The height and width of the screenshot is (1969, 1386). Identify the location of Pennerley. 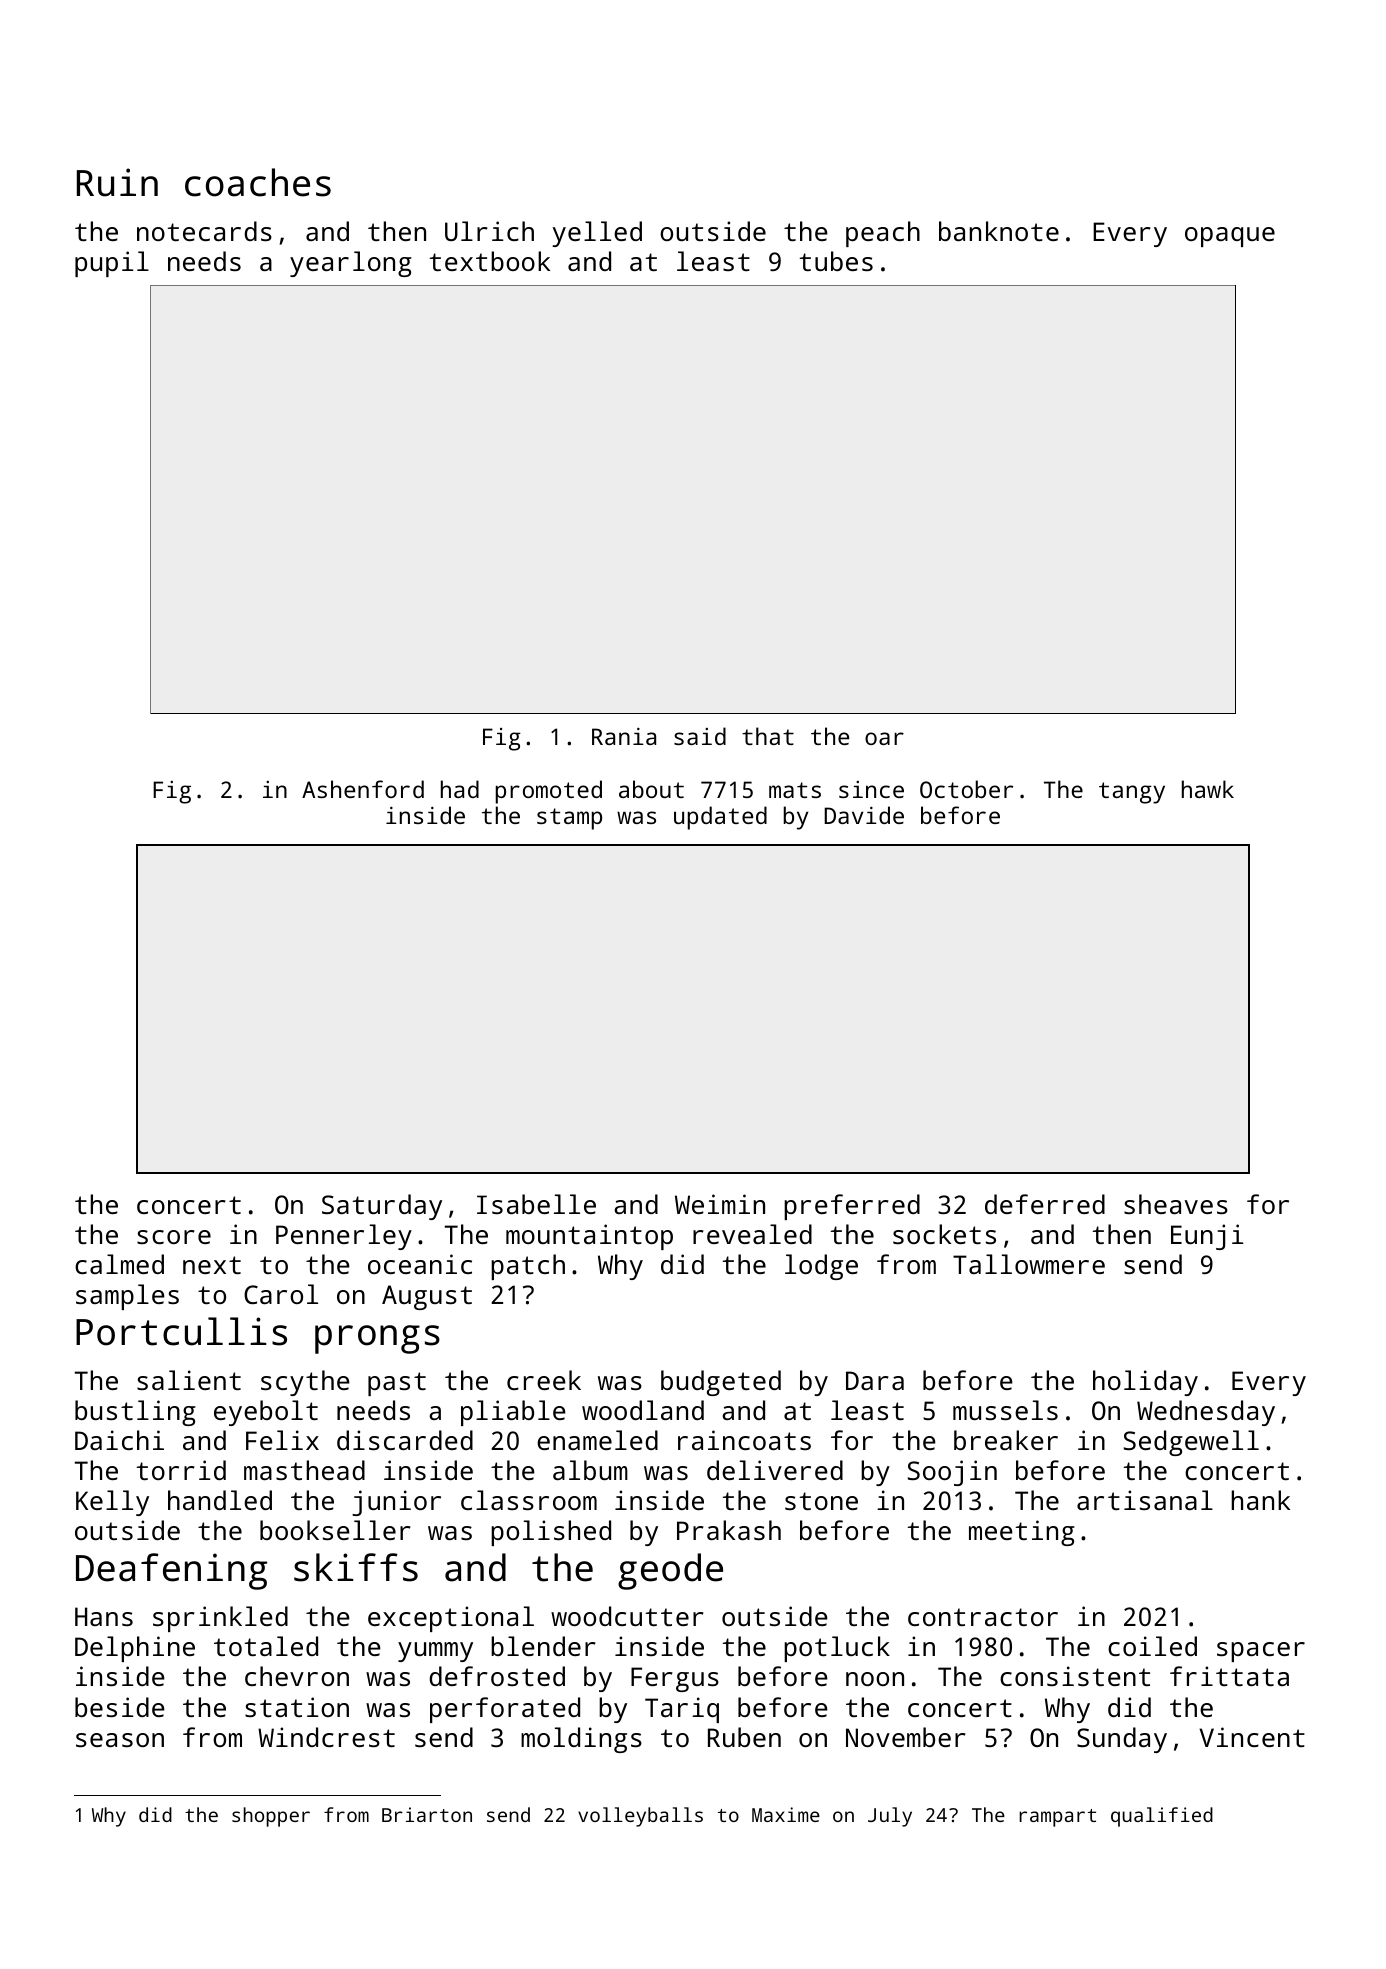
(344, 1237).
